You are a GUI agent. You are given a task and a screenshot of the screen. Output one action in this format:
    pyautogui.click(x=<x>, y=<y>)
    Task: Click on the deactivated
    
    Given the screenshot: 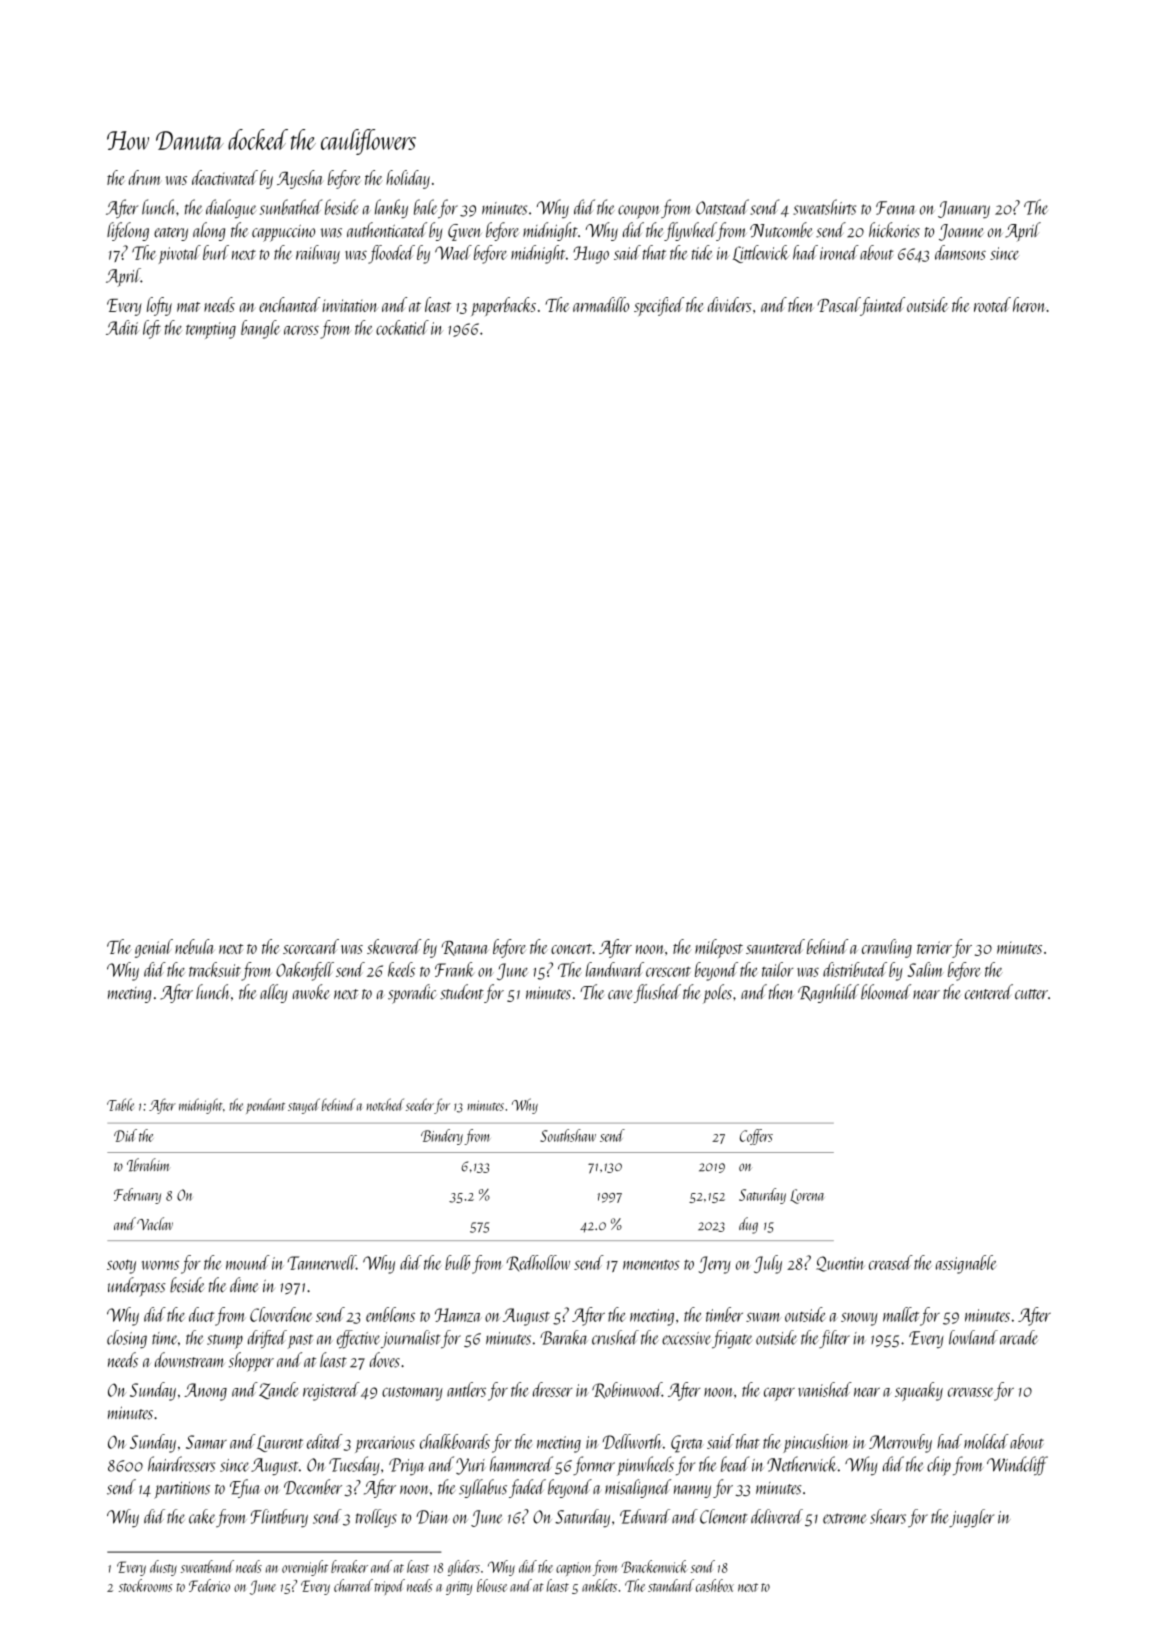 What is the action you would take?
    pyautogui.click(x=225, y=177)
